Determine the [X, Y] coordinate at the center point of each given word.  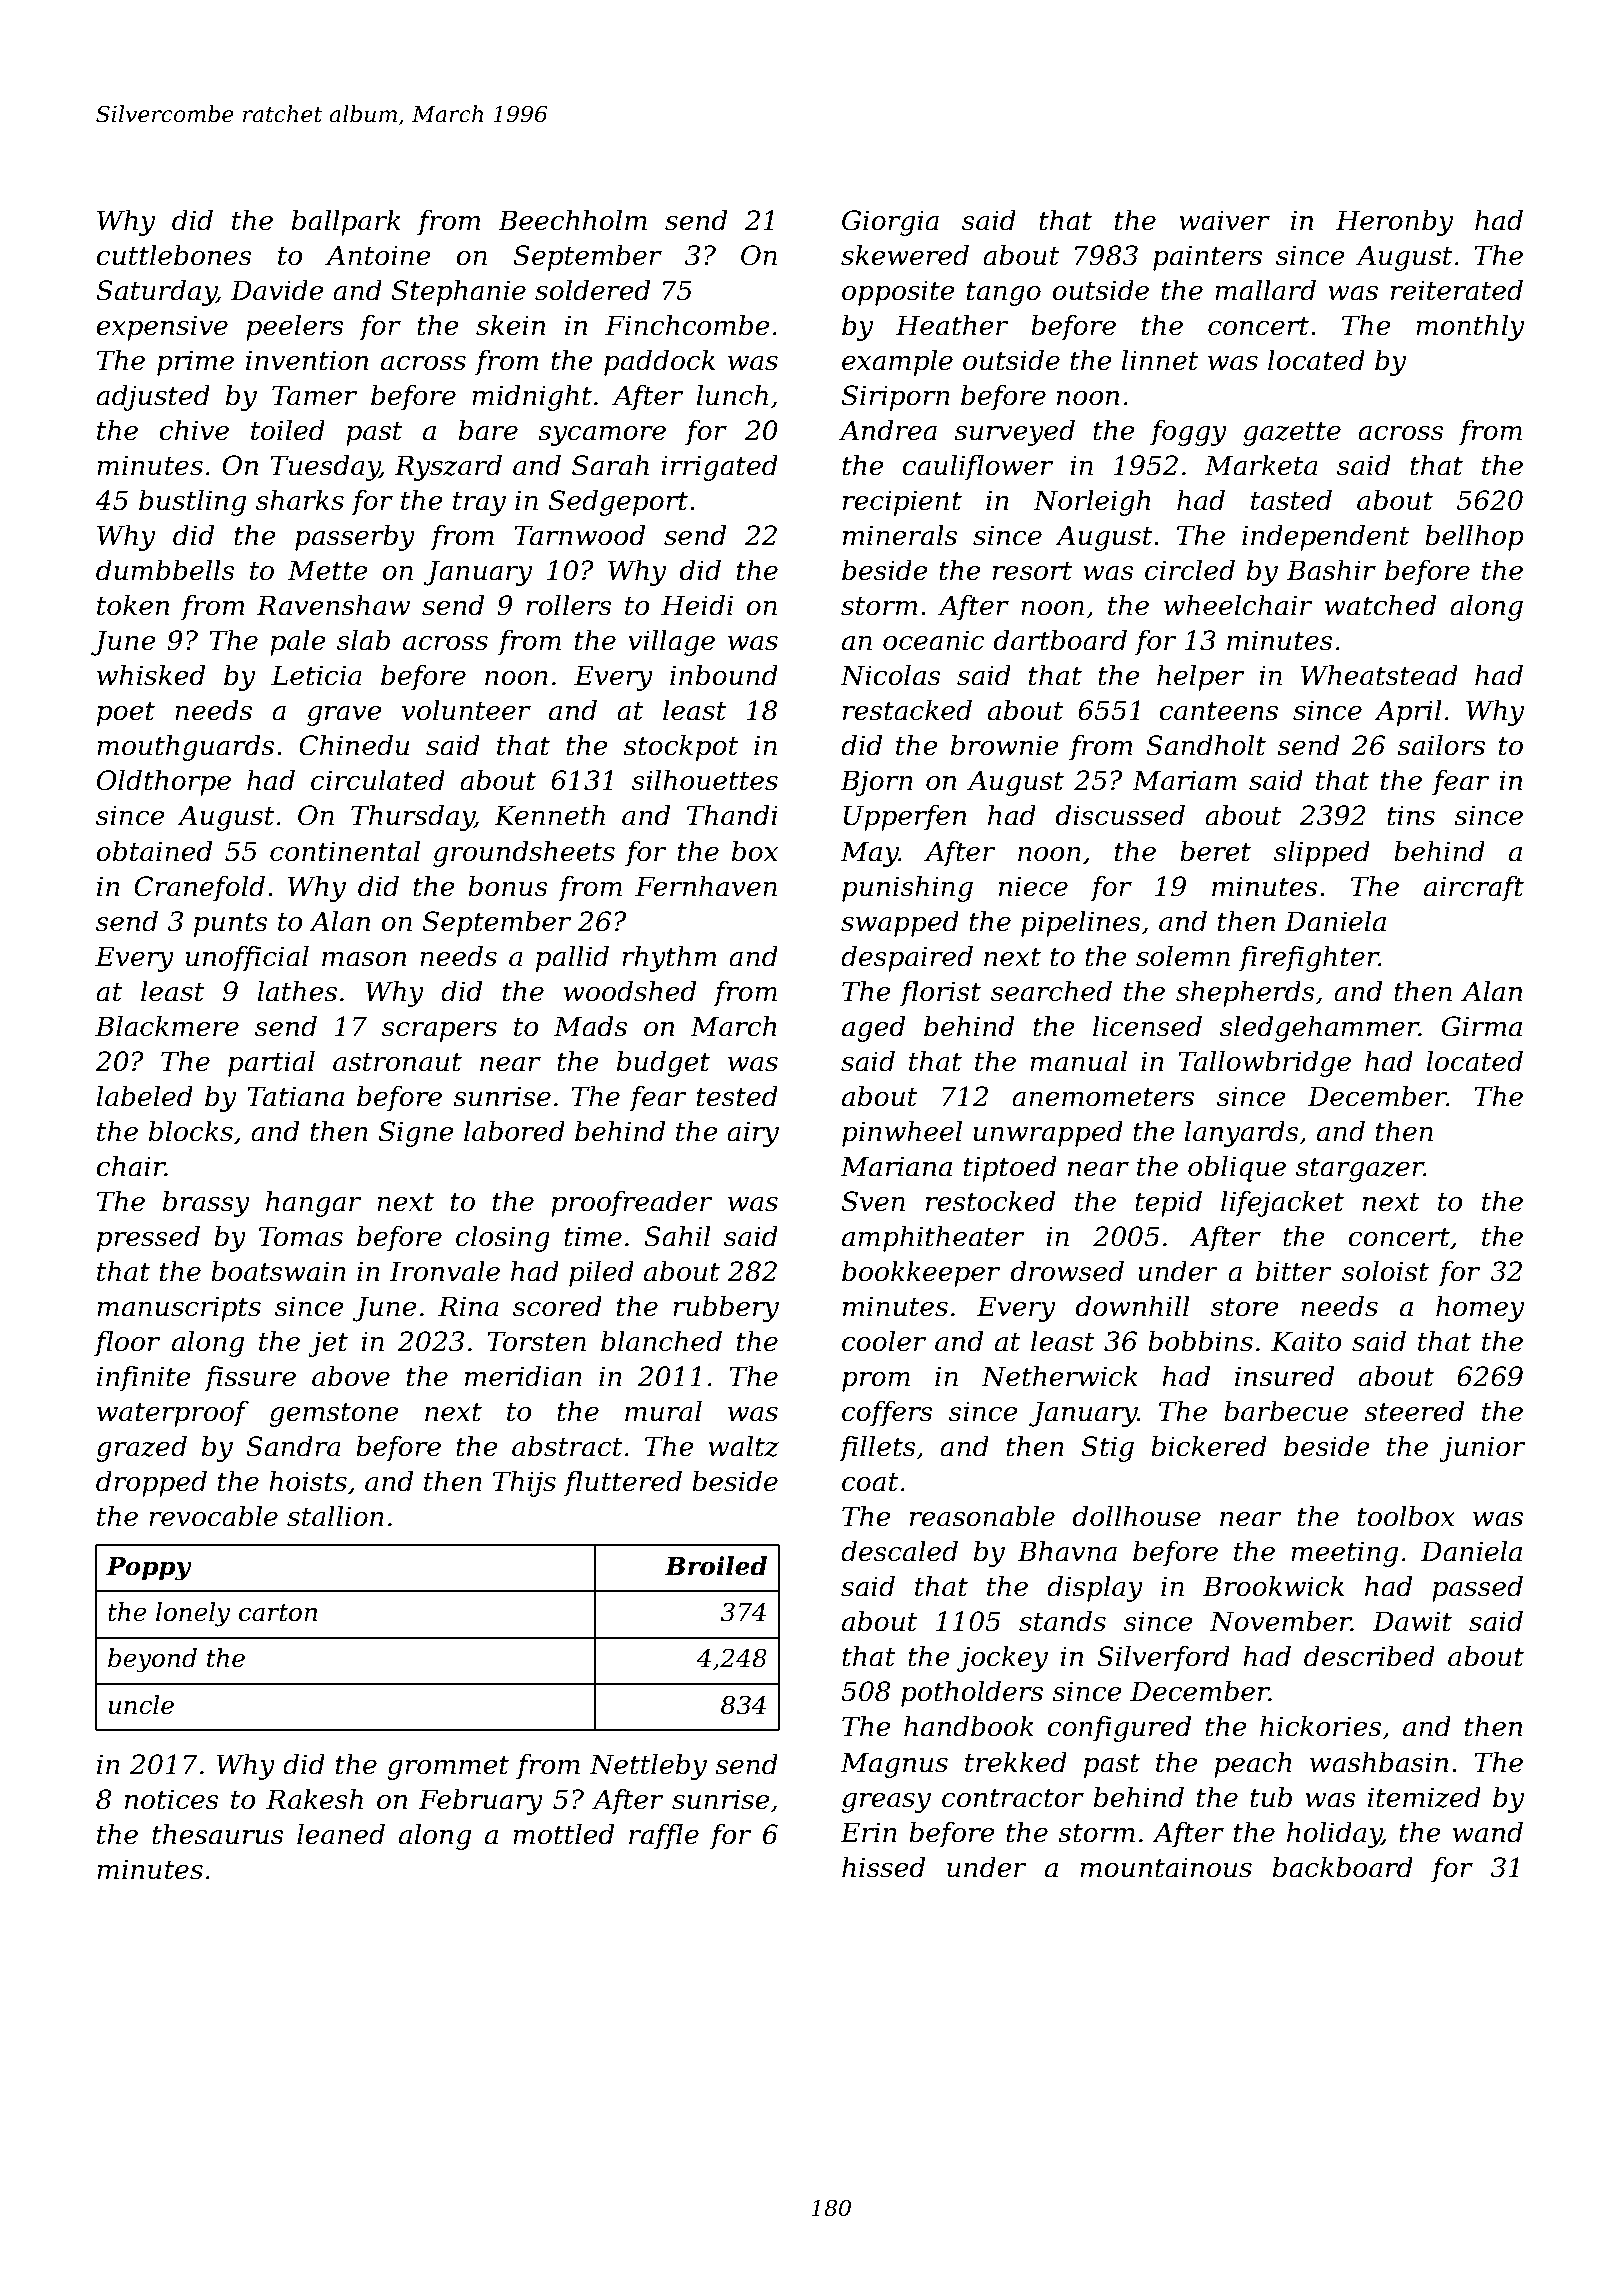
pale [298, 643]
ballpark [346, 223]
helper [1200, 678]
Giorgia [890, 223]
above [351, 1376]
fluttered [623, 1484]
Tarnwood [579, 535]
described [1369, 1656]
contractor [1013, 1798]
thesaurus [218, 1834]
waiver [1224, 220]
